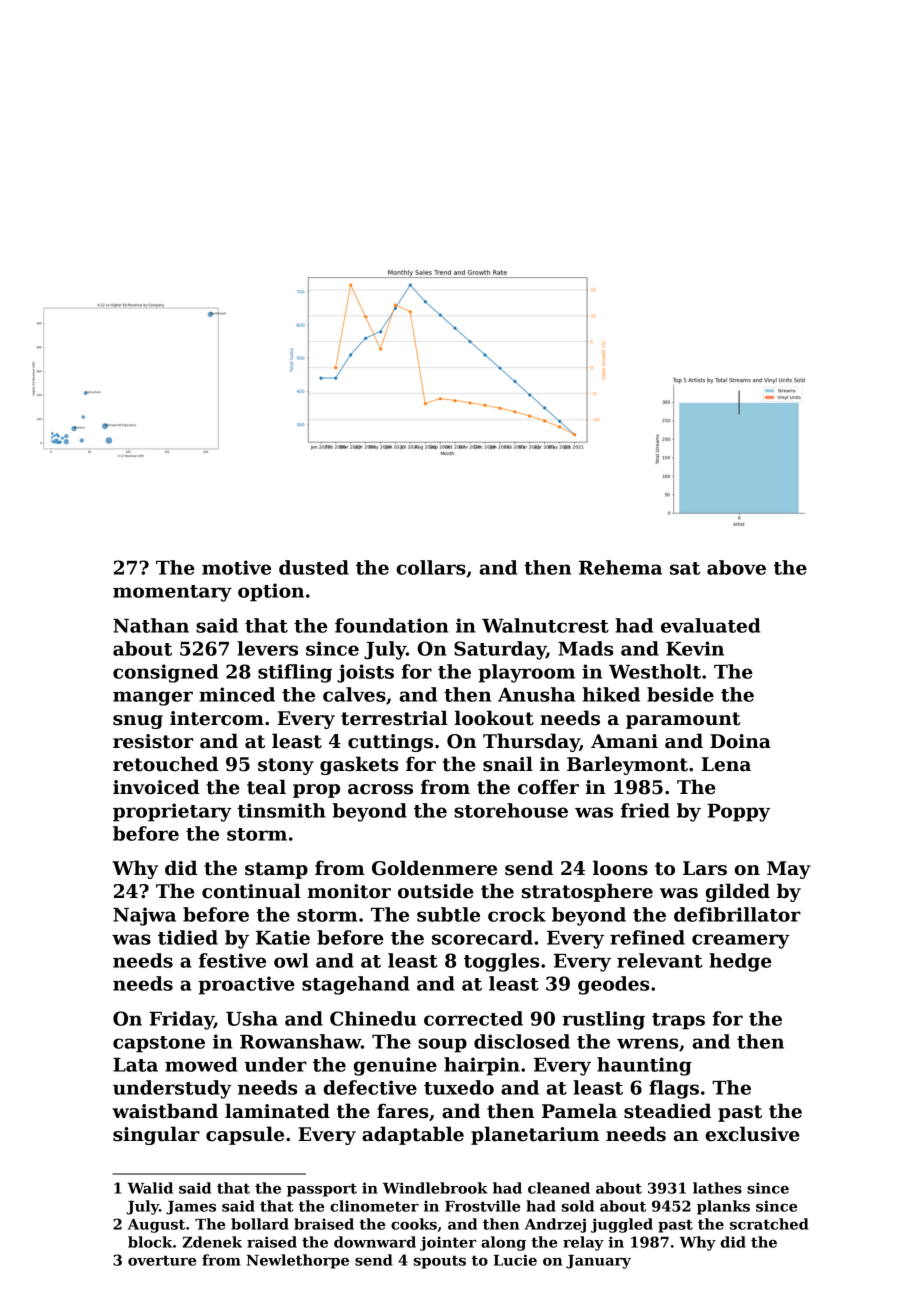 The image size is (924, 1308). I want to click on stony, so click(286, 766).
